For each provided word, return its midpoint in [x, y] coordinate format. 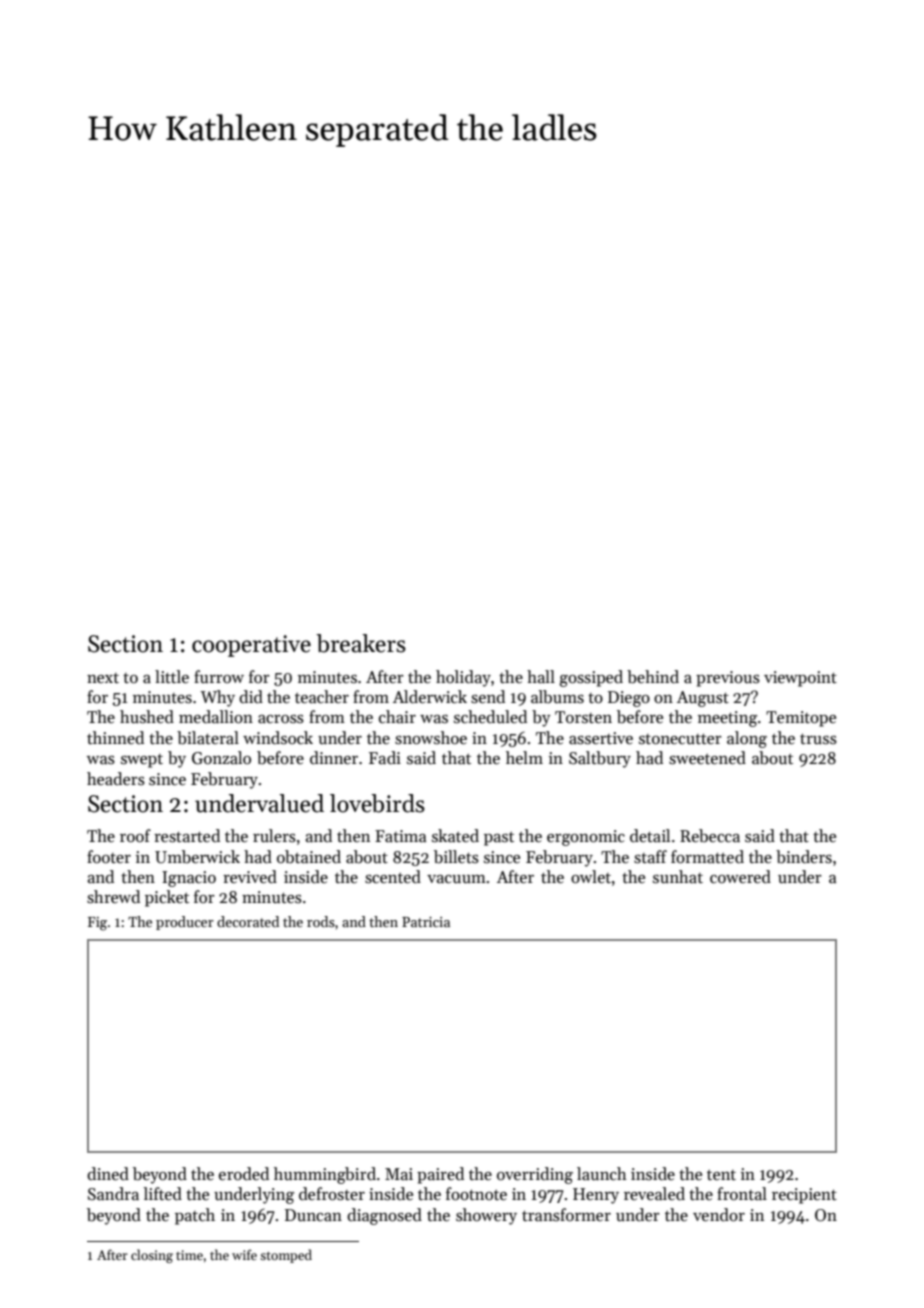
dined [108, 1174]
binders [804, 857]
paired [440, 1175]
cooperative [251, 646]
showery [486, 1216]
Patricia [426, 922]
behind [653, 677]
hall [541, 677]
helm [524, 758]
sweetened [707, 758]
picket [167, 898]
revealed [654, 1194]
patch [195, 1216]
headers [116, 779]
